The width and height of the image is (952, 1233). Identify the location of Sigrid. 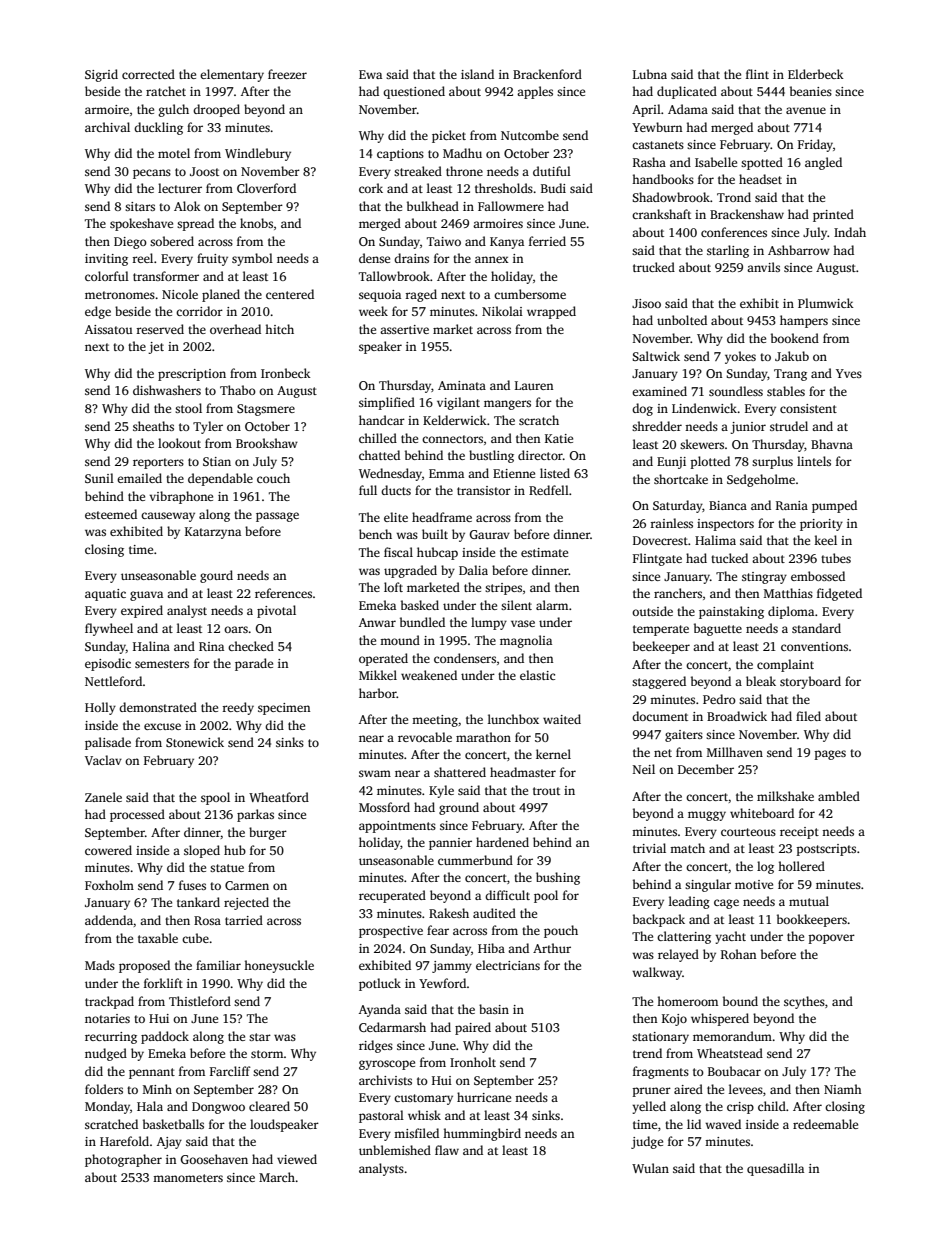
(101, 75).
